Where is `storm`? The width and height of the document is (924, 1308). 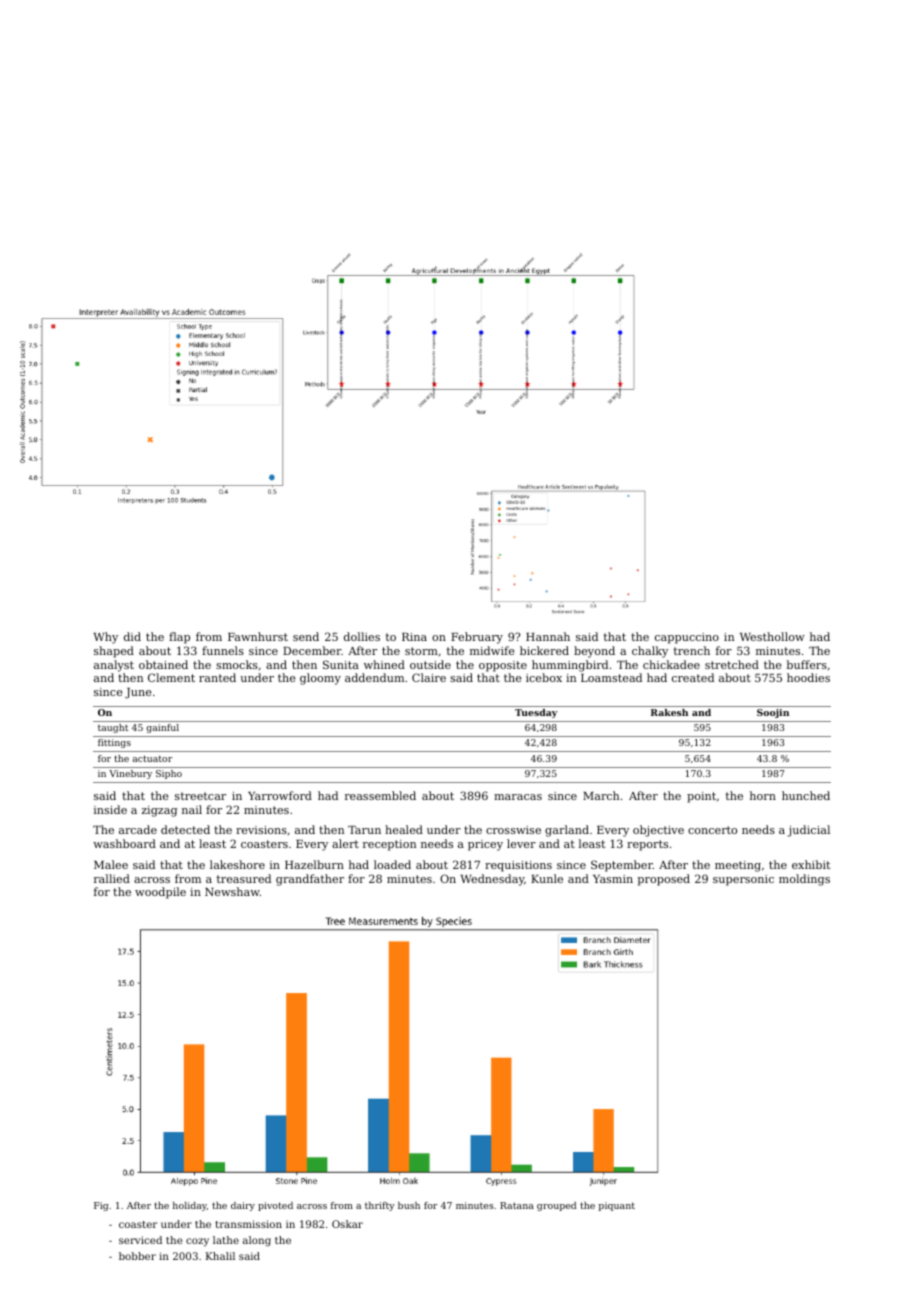
storm is located at coordinates (421, 651).
